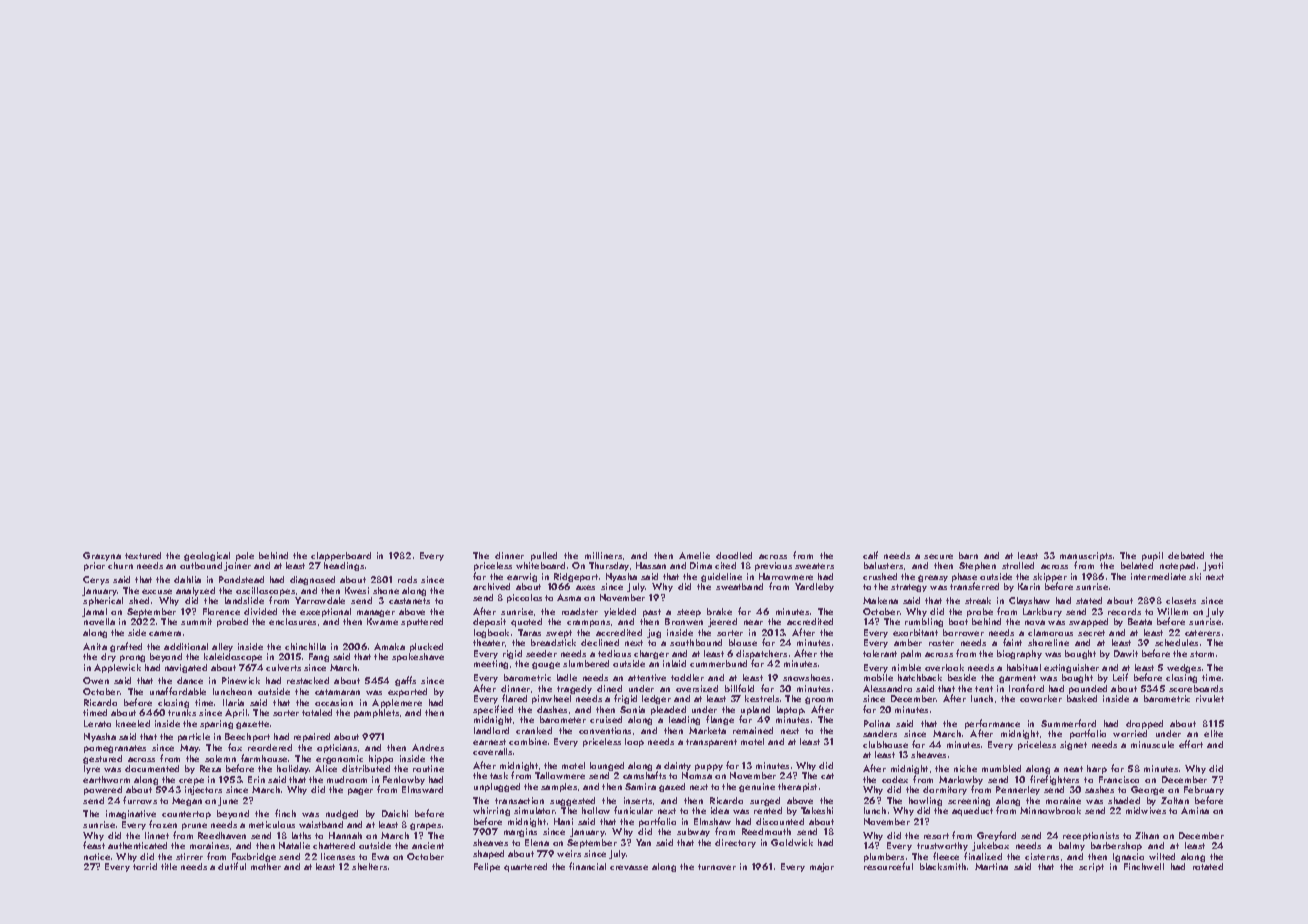 This page has height=924, width=1308. I want to click on balusters, so click(883, 565).
